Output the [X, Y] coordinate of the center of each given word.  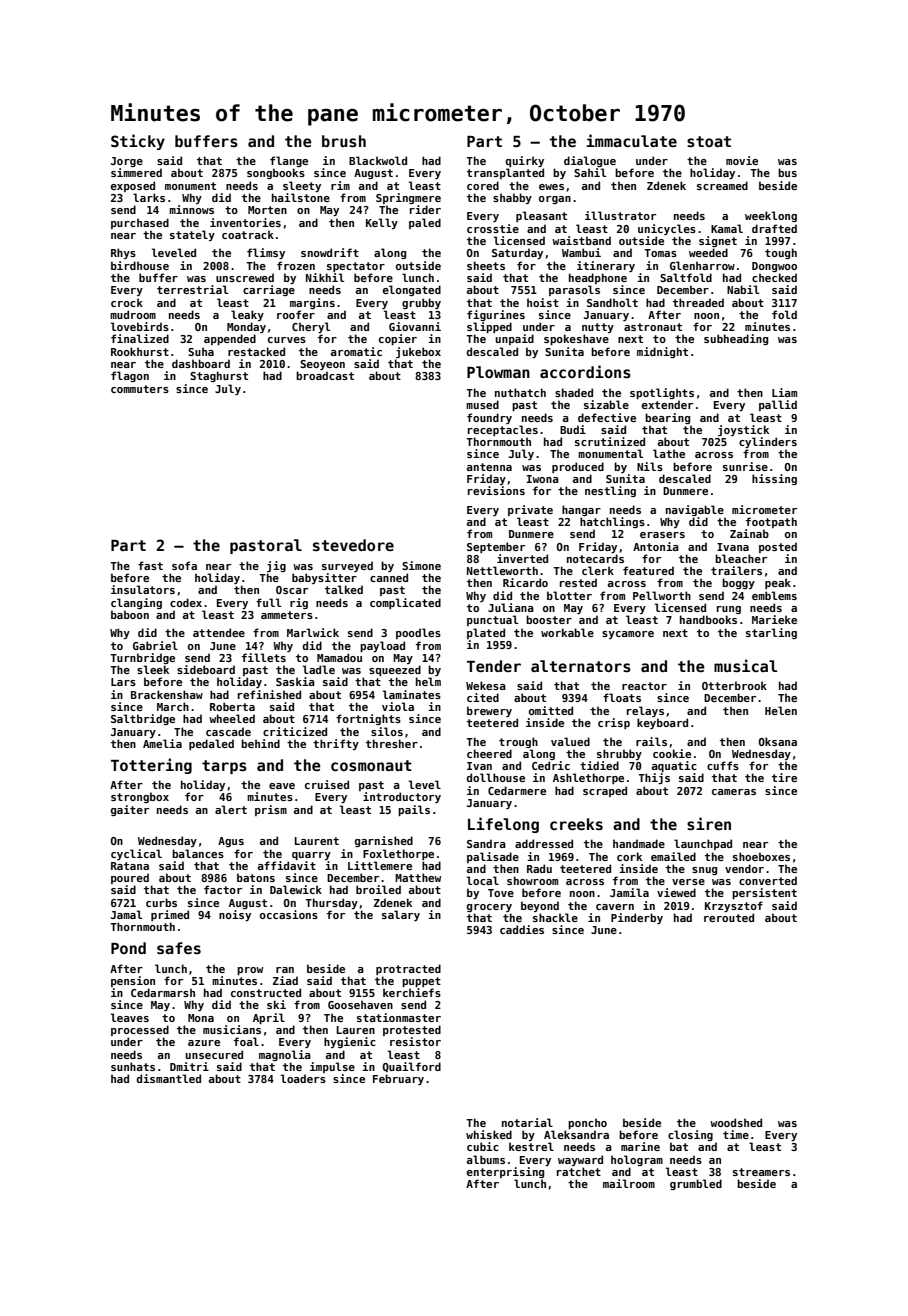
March [173, 706]
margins [312, 303]
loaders [303, 1078]
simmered [136, 172]
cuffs [723, 765]
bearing [667, 418]
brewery [489, 711]
